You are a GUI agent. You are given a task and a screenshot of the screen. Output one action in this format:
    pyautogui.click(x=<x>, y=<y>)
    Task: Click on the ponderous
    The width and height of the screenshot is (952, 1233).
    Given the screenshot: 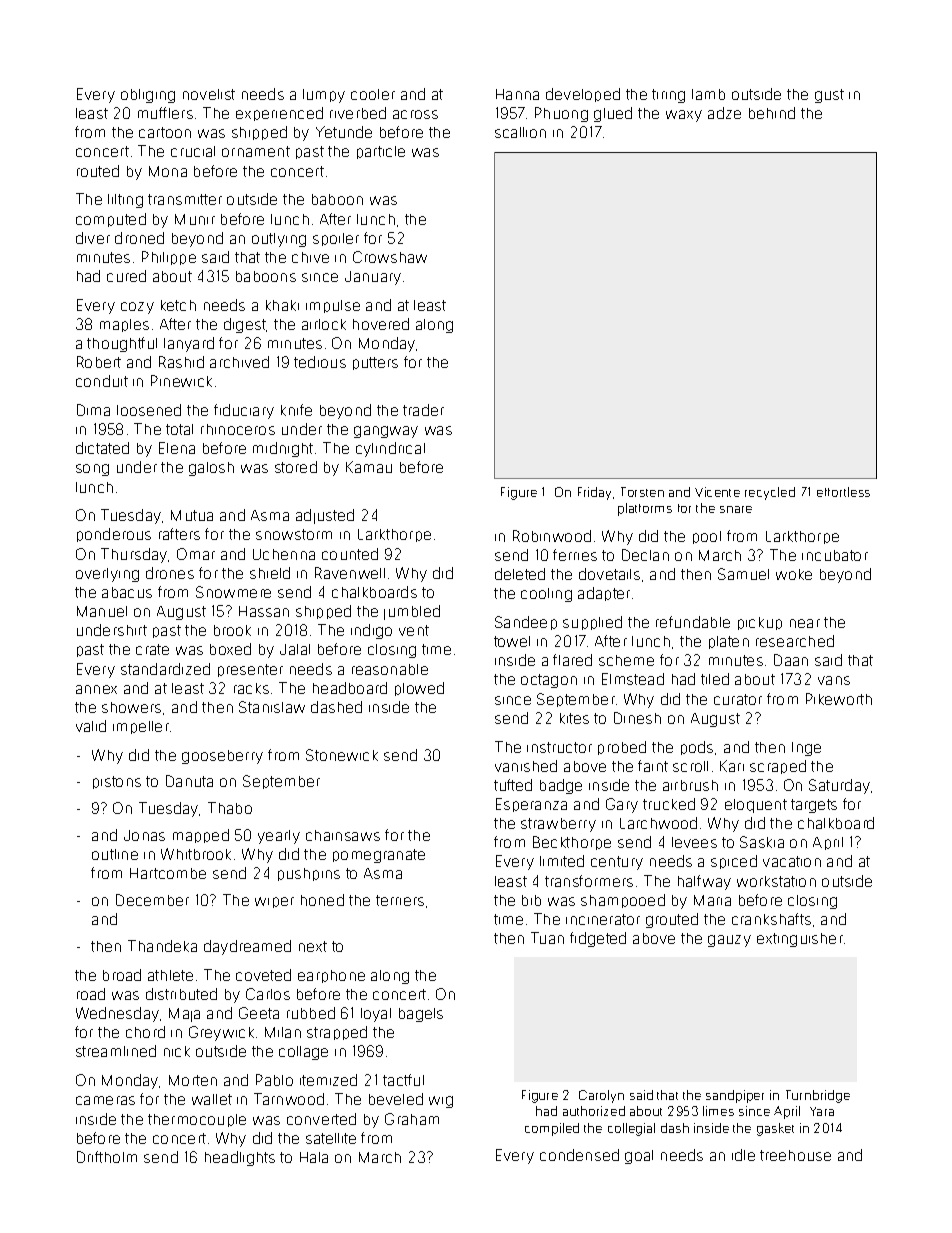 What is the action you would take?
    pyautogui.click(x=114, y=535)
